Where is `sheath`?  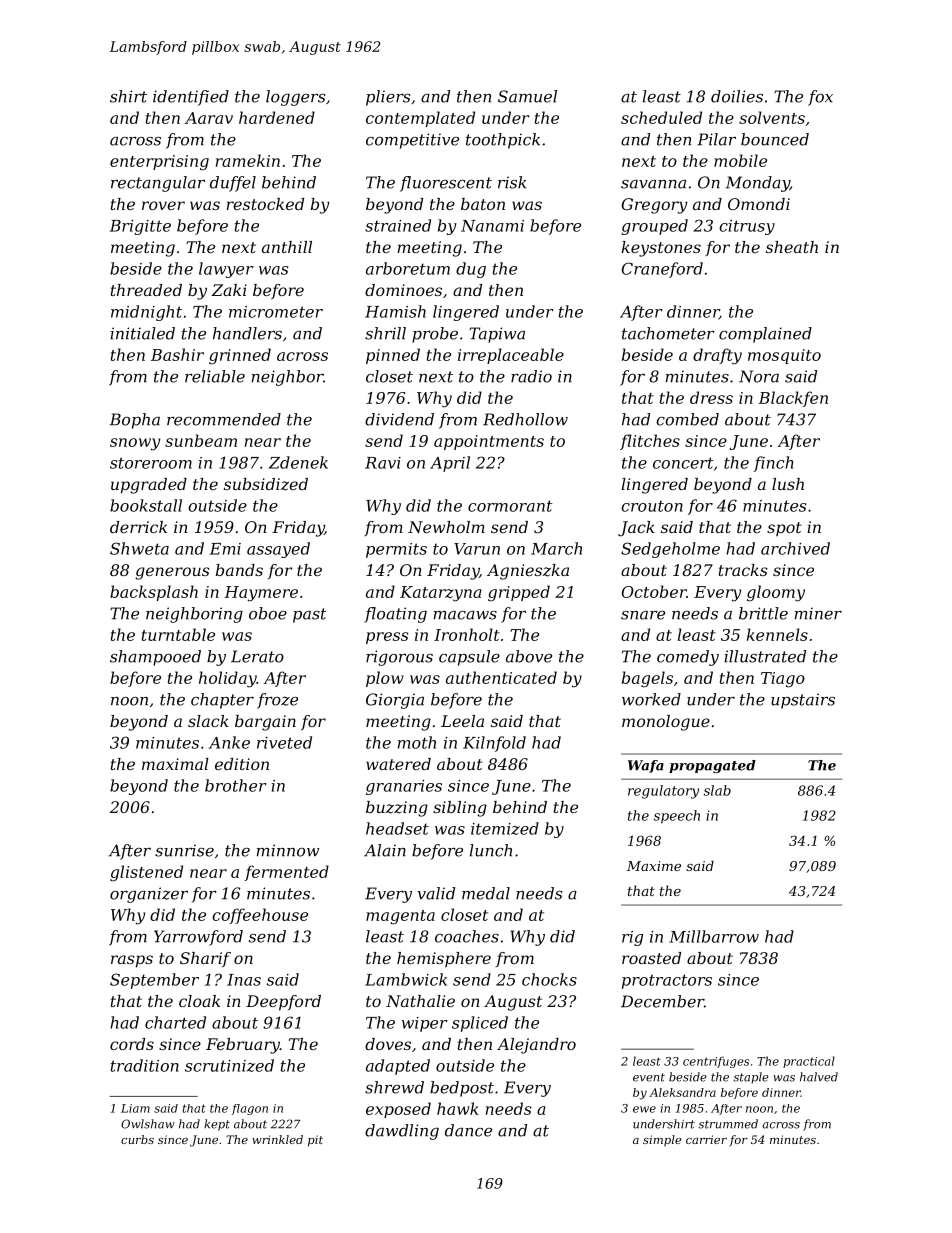
sheath is located at coordinates (792, 247).
